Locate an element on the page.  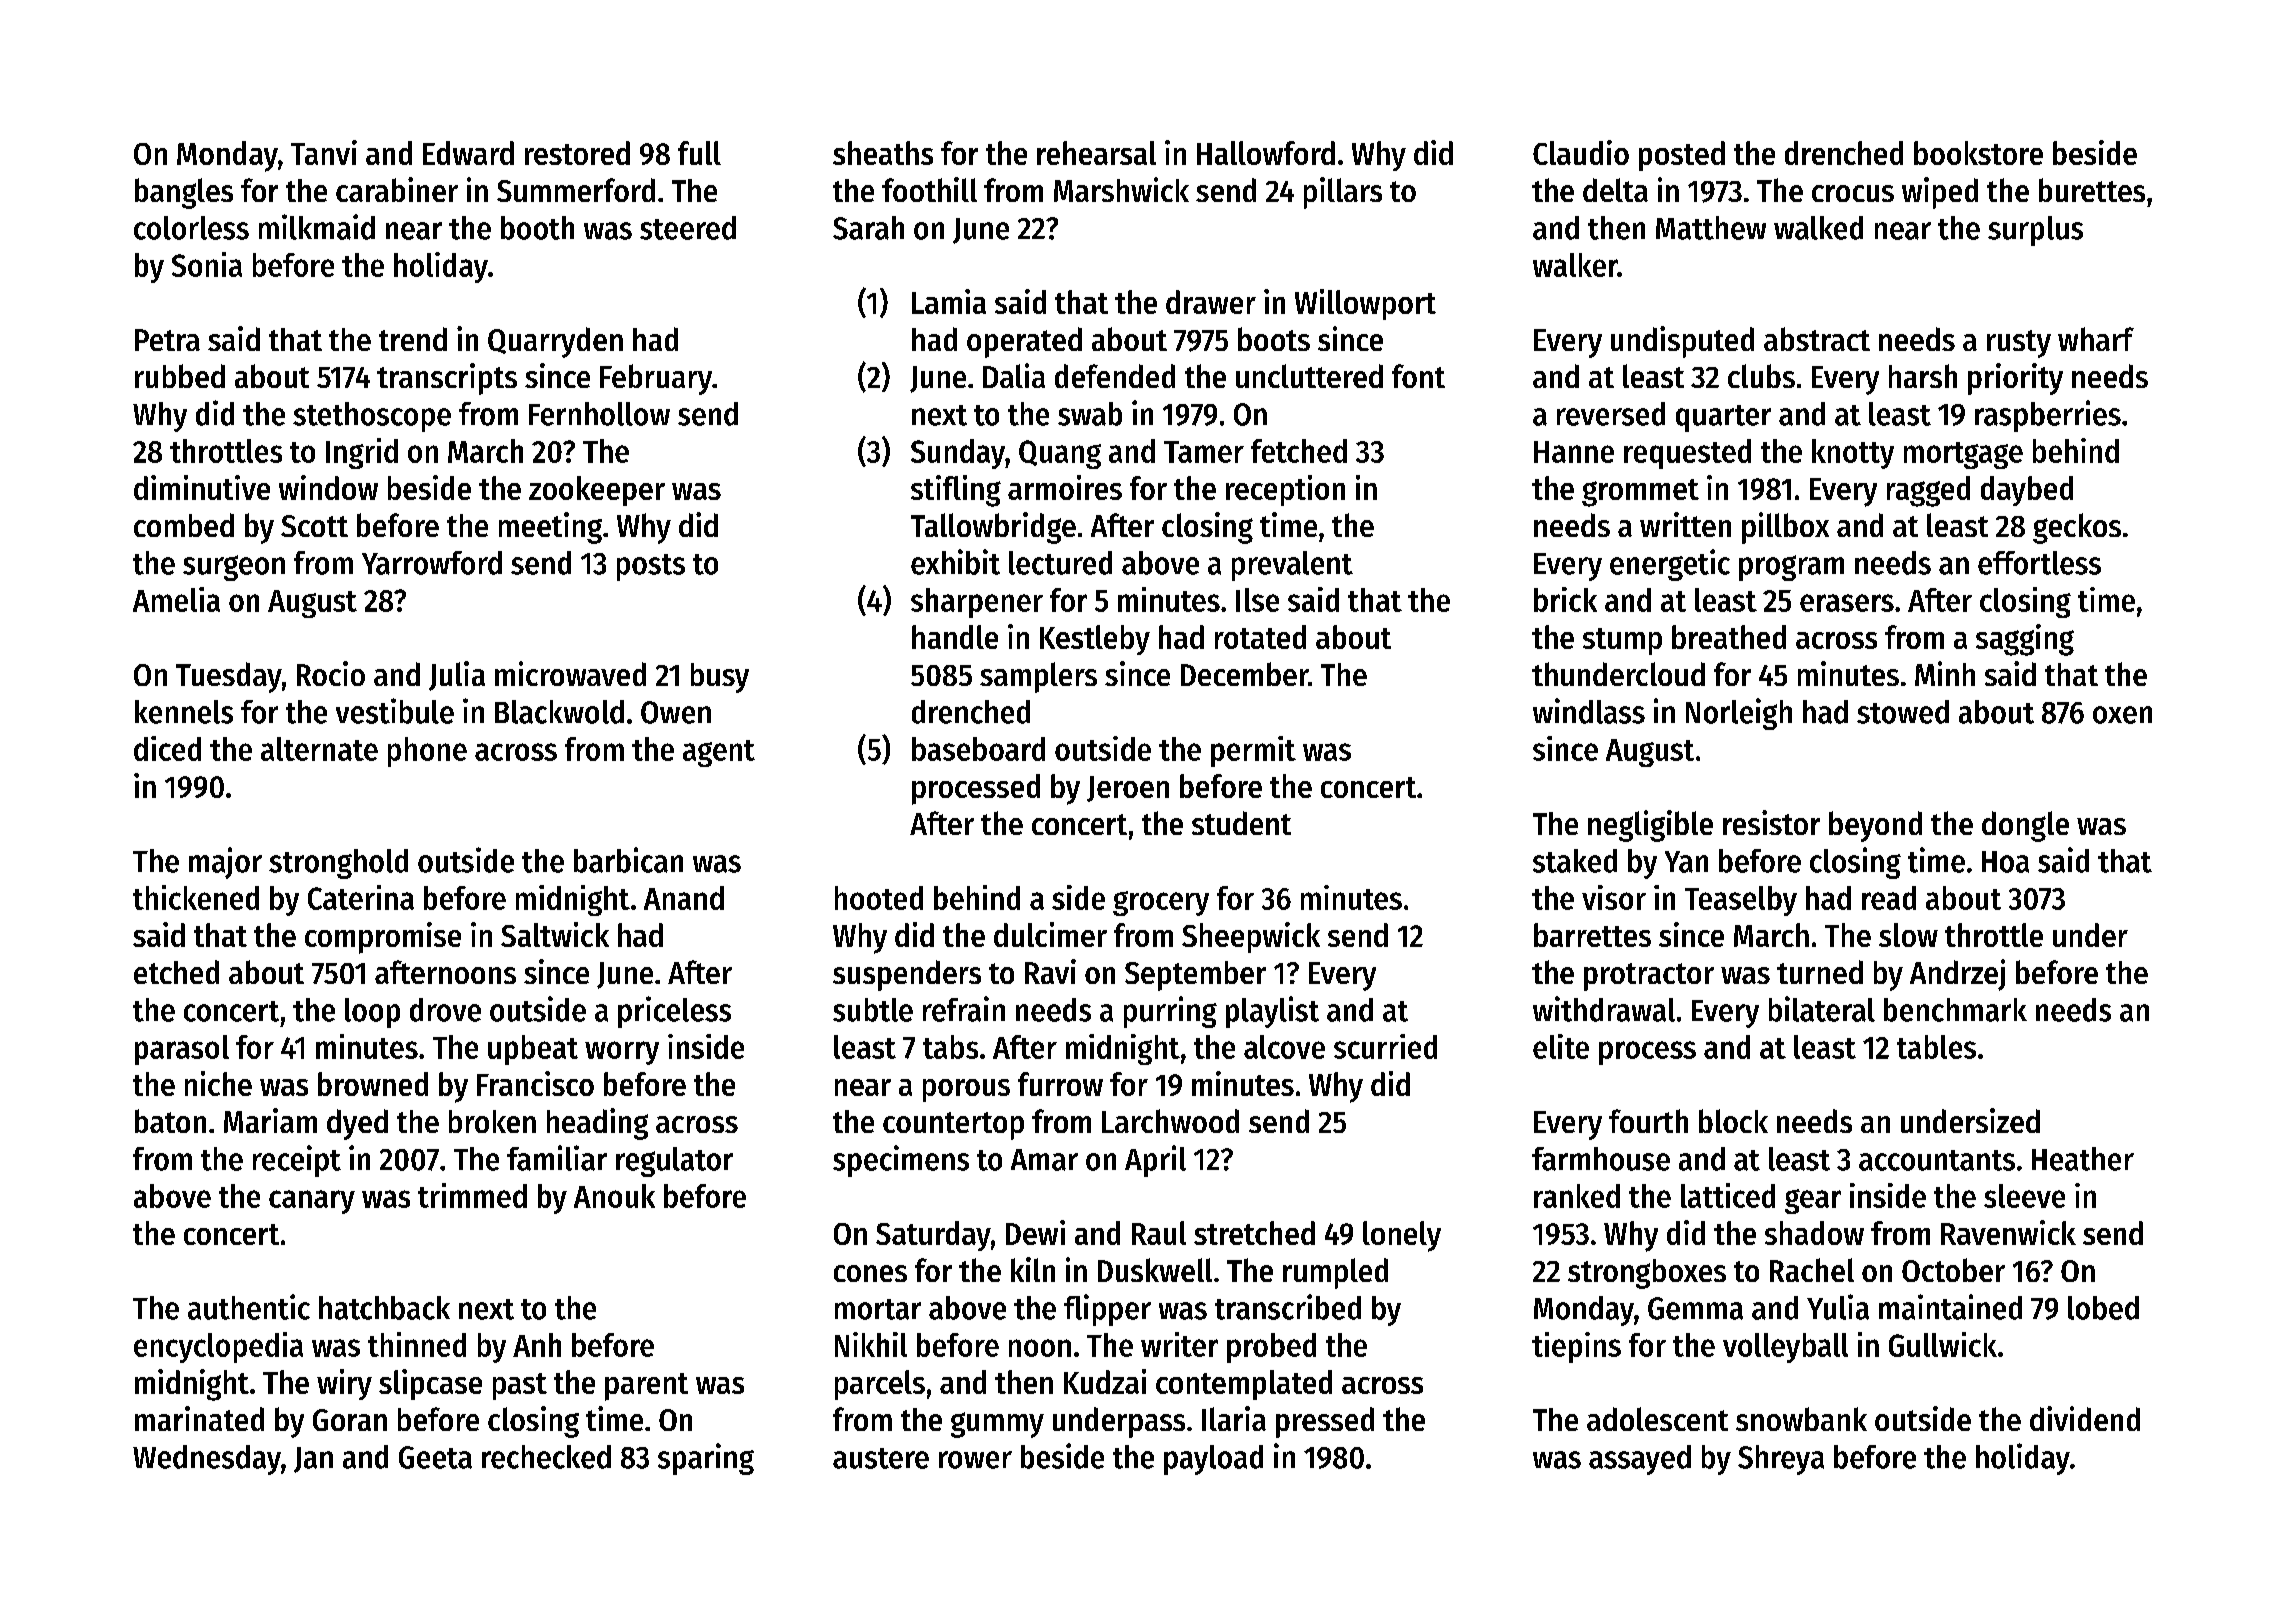
September is located at coordinates (1195, 976).
